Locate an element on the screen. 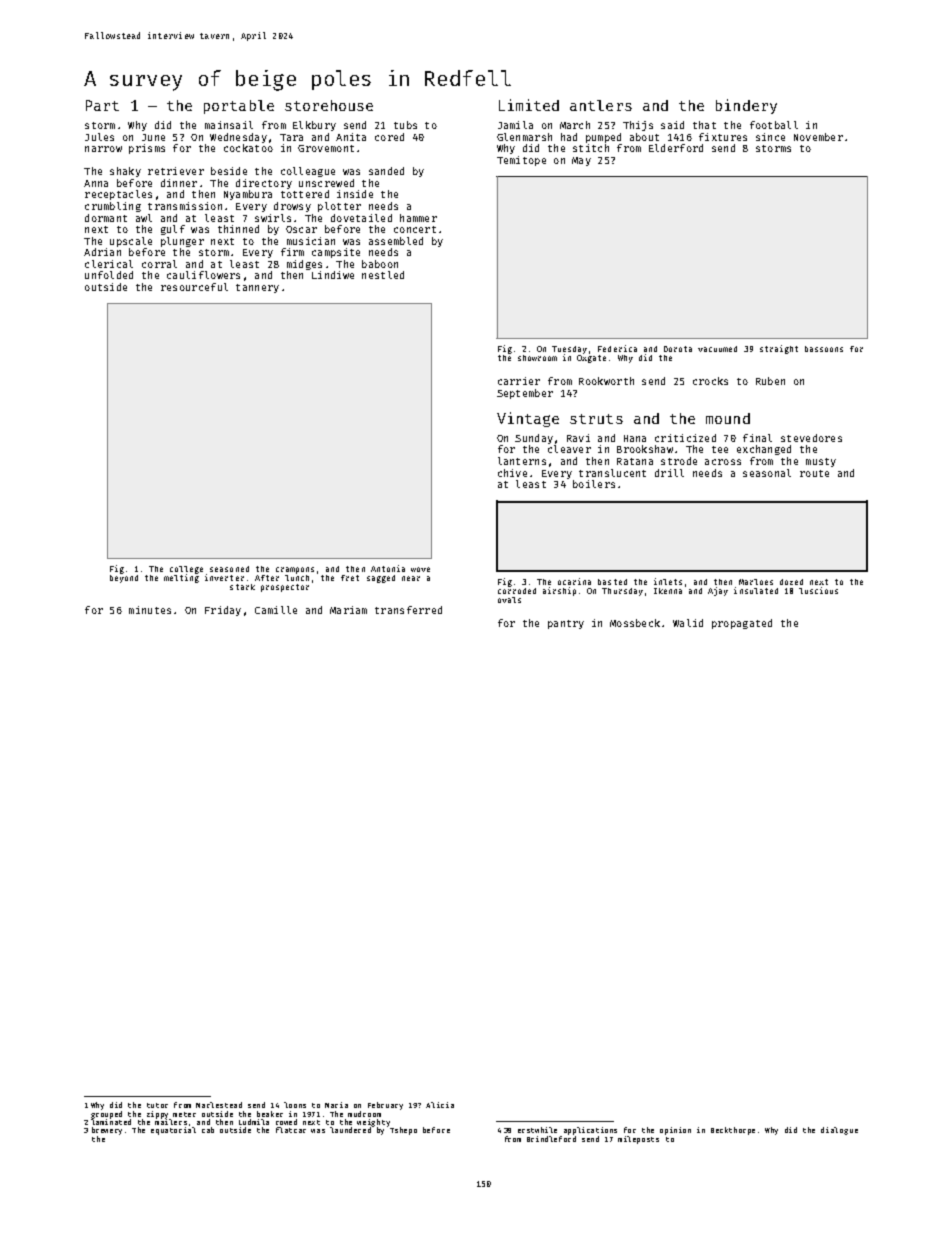 The image size is (952, 1233). dialogue is located at coordinates (839, 1131).
